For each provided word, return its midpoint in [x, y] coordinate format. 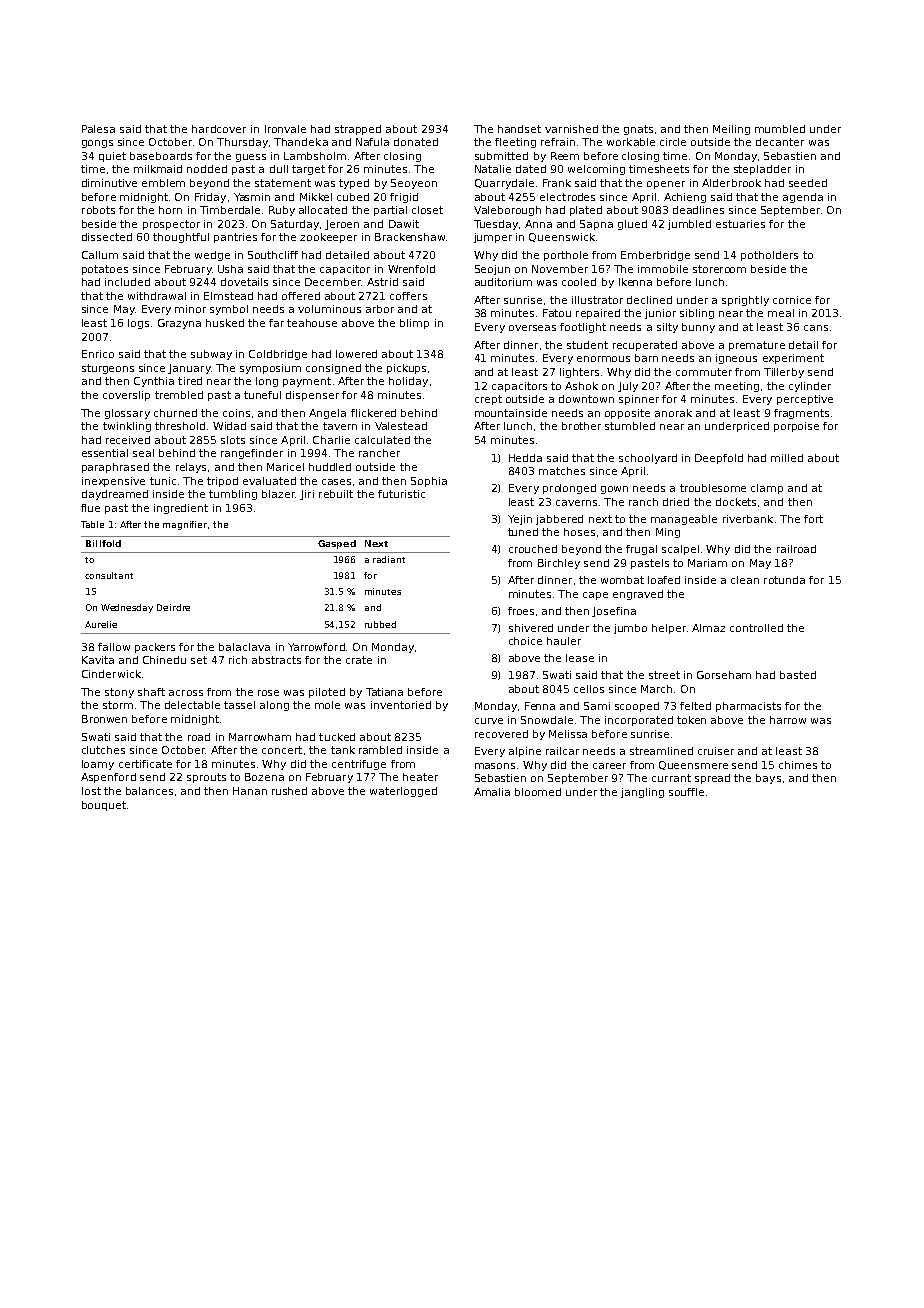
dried [676, 502]
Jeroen [342, 225]
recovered [501, 734]
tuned [523, 532]
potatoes [105, 270]
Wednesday [127, 608]
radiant [389, 559]
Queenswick [562, 237]
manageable [684, 520]
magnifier [185, 525]
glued [632, 225]
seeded [808, 183]
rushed [289, 791]
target [308, 170]
